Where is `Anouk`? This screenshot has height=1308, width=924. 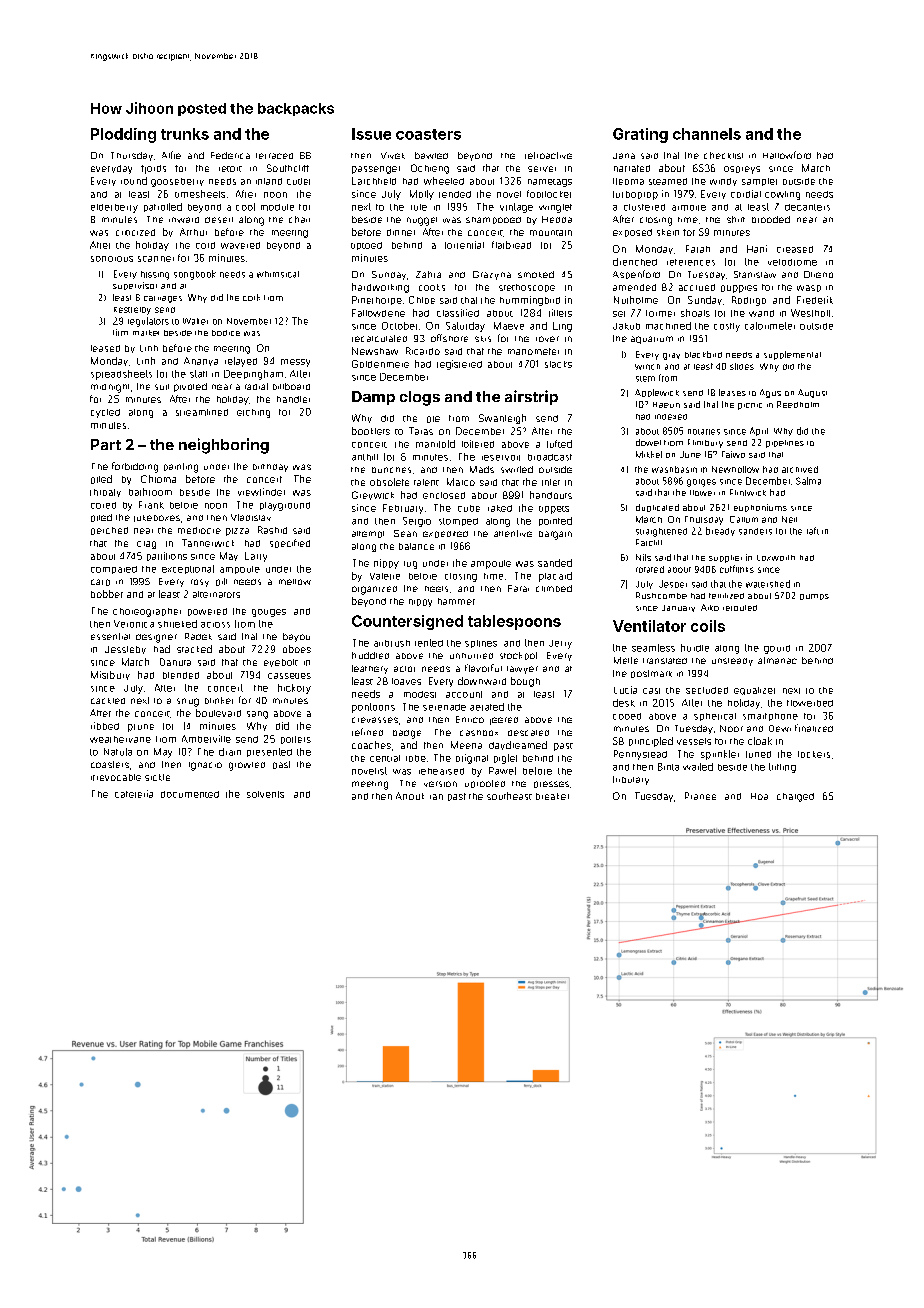
Anouk is located at coordinates (410, 796).
